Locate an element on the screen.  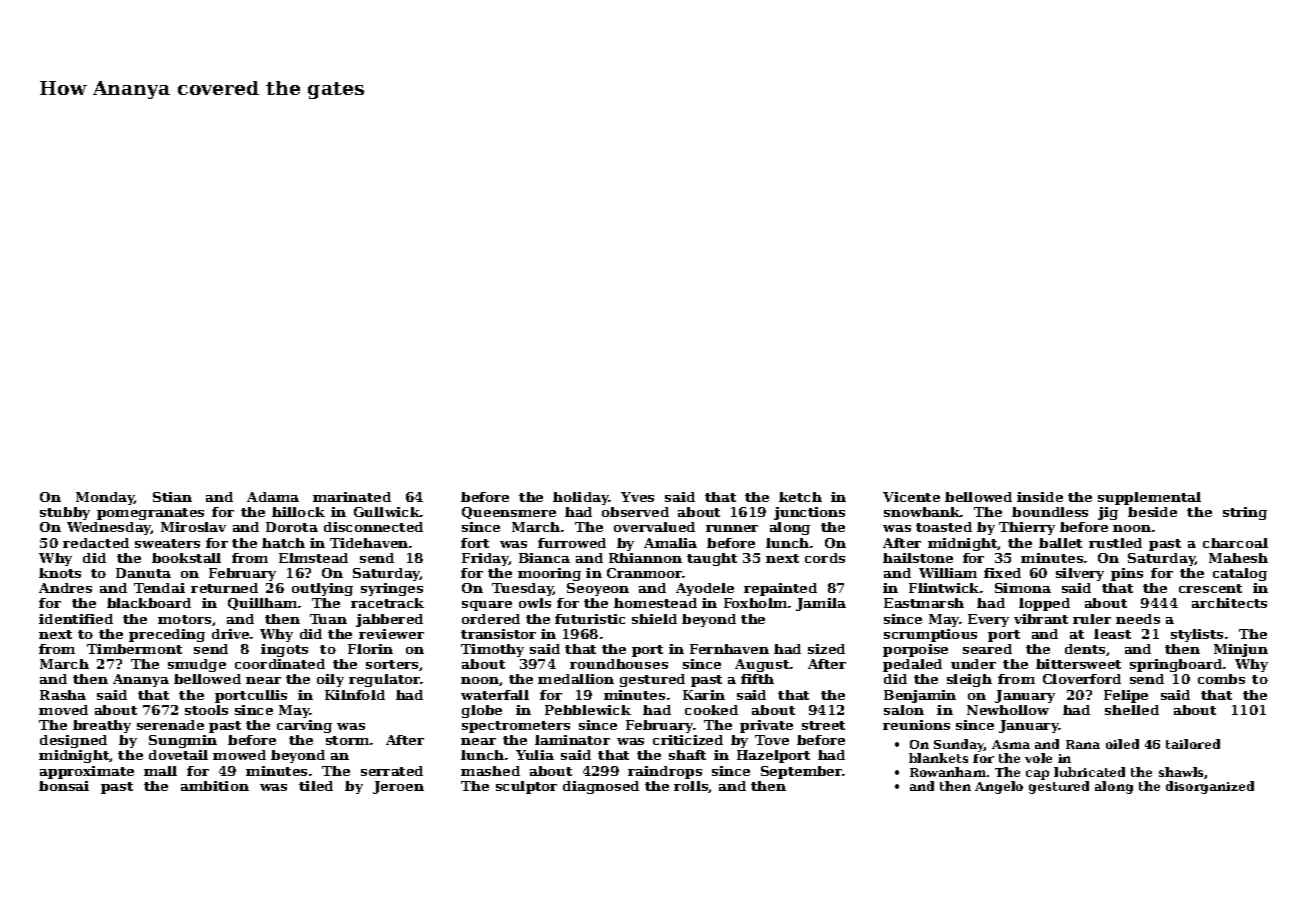
blankets is located at coordinates (938, 758).
